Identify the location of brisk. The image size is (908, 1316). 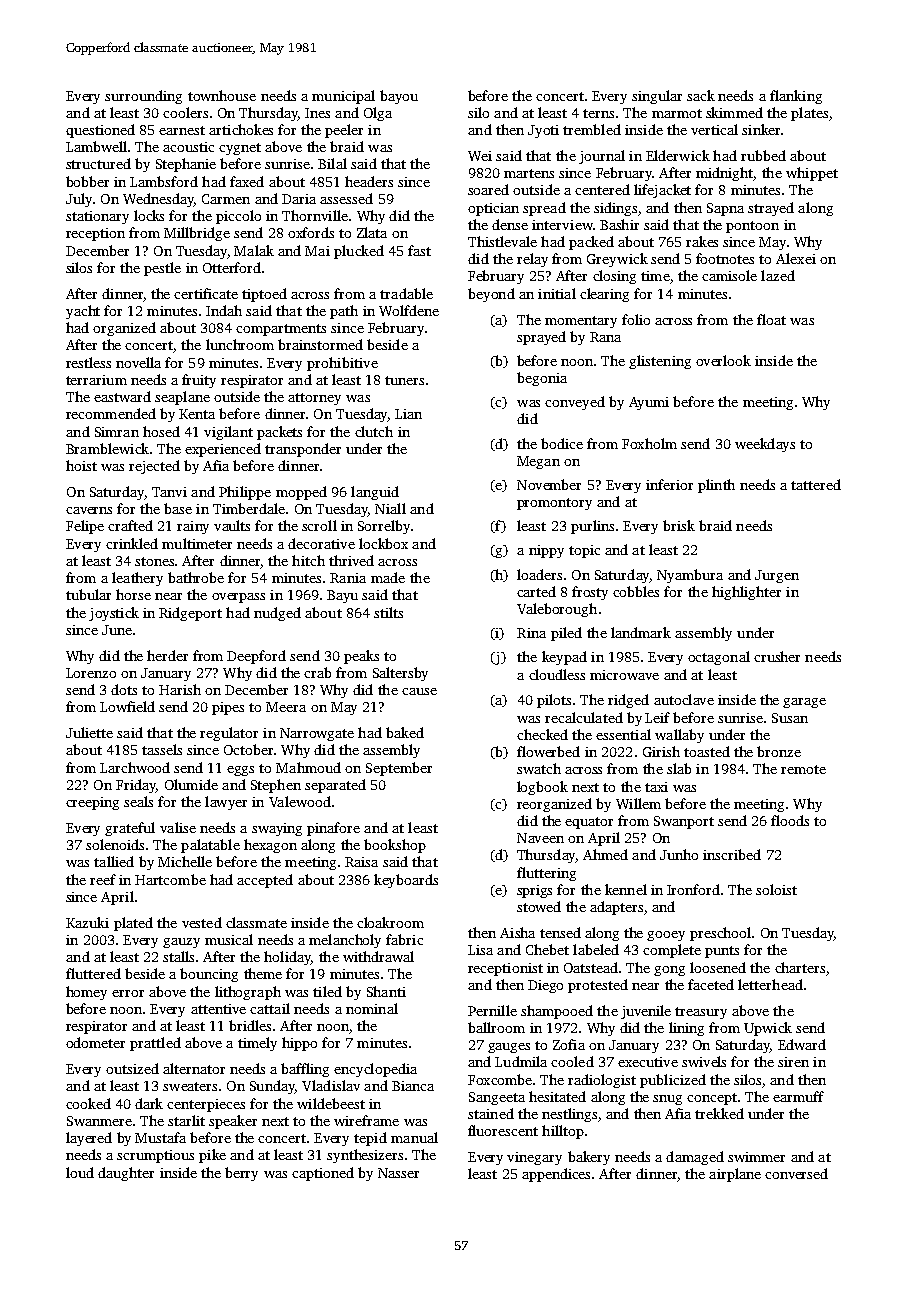
(679, 525).
